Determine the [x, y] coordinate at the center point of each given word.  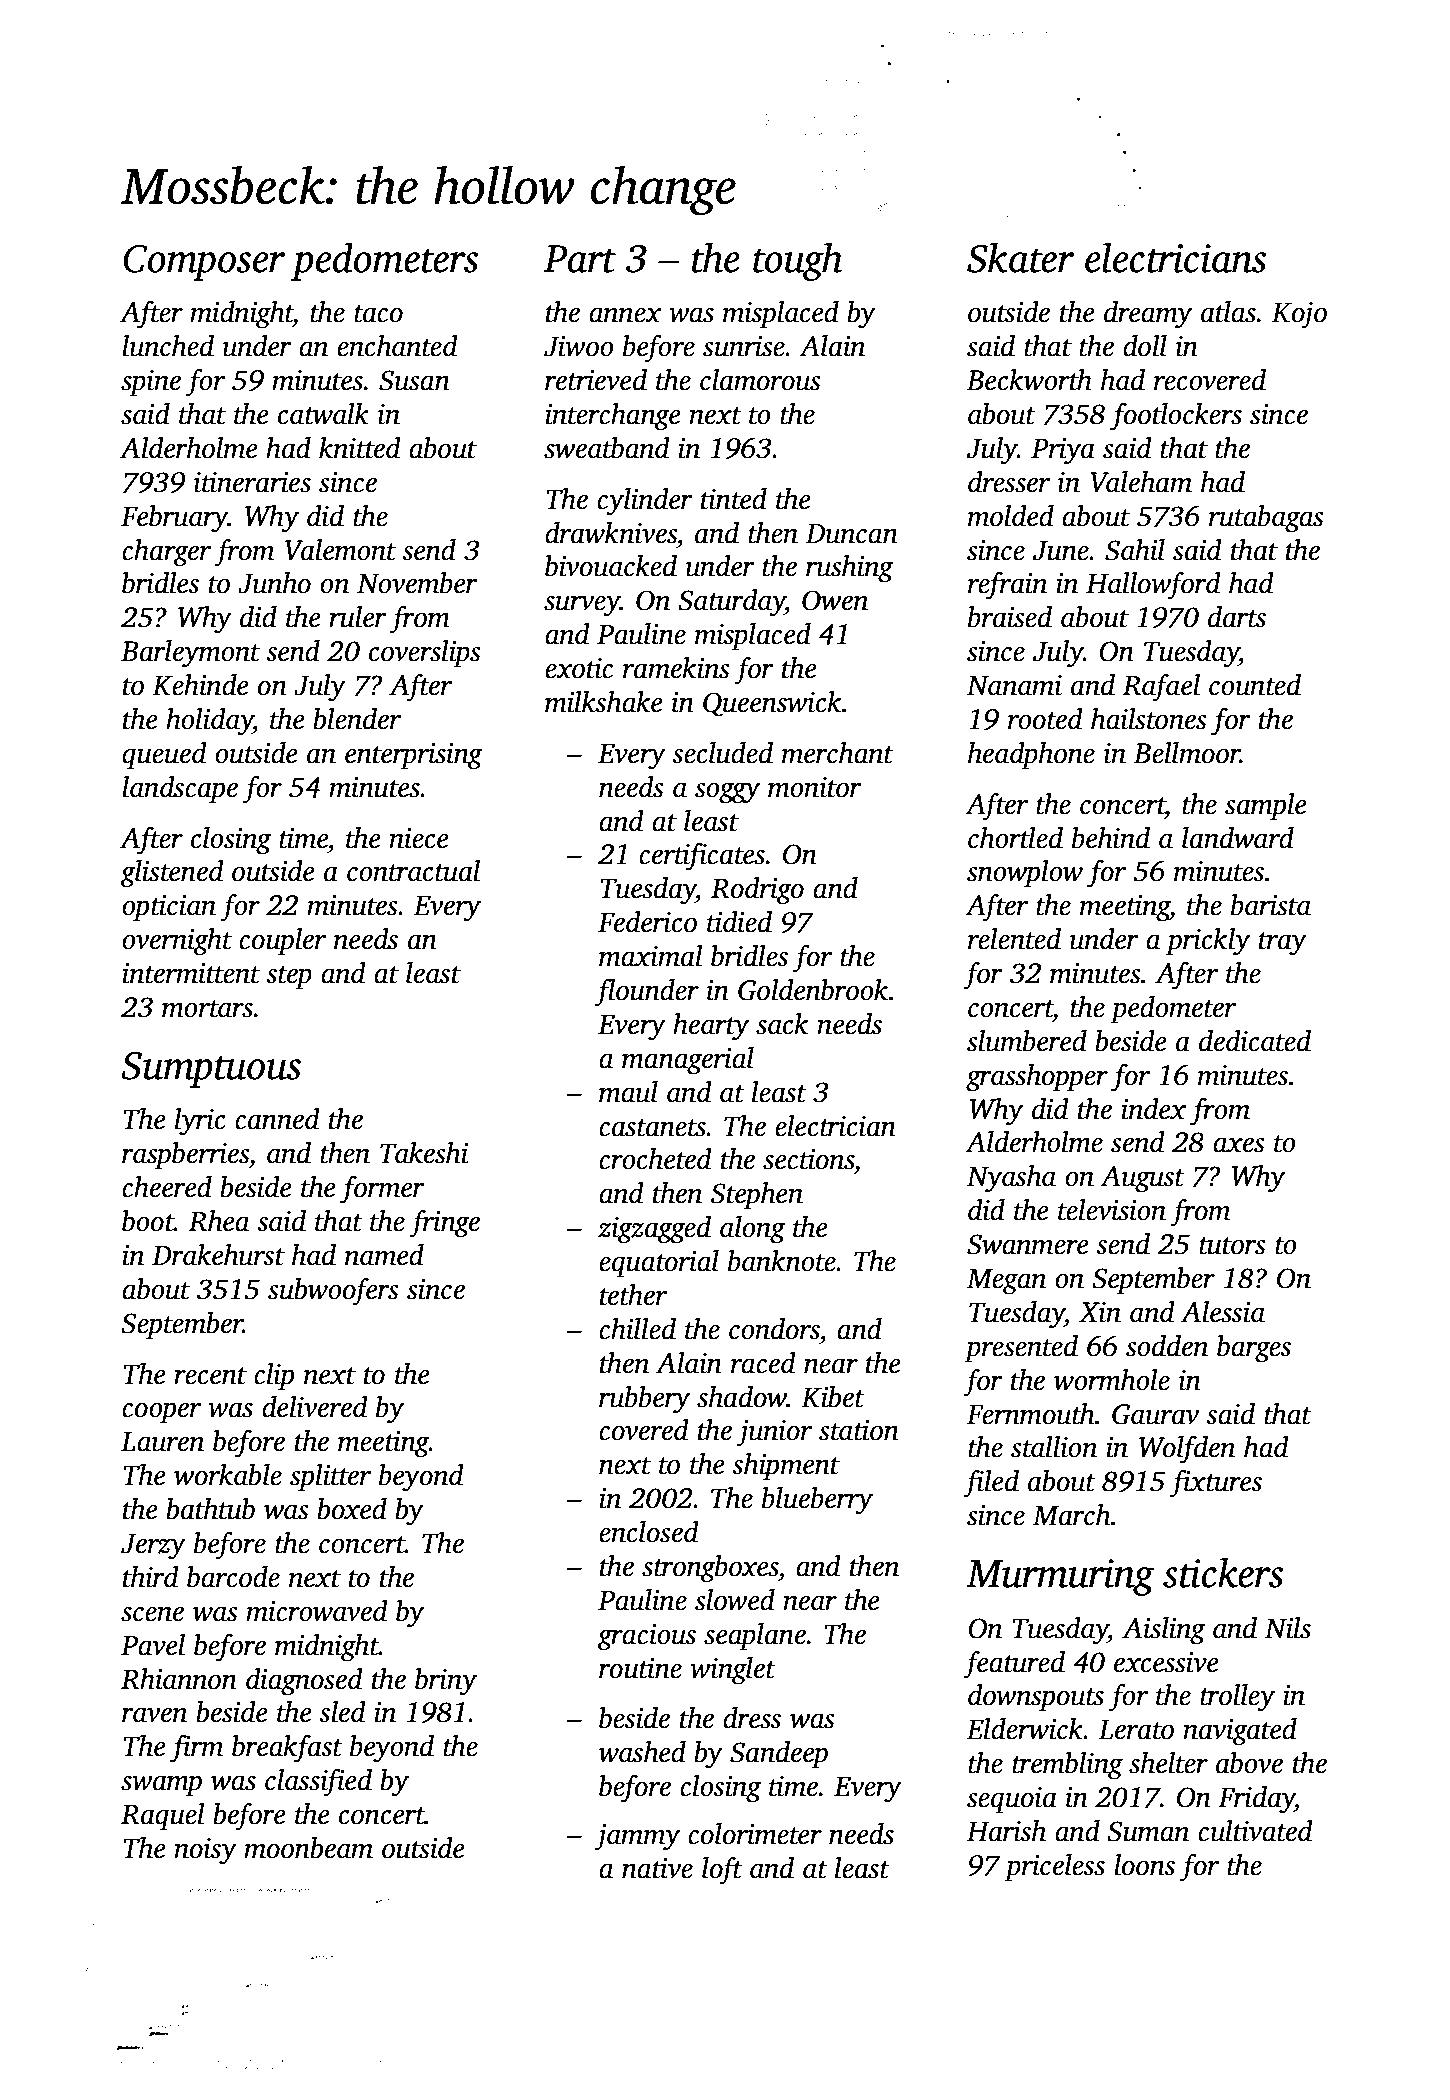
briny [446, 1682]
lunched [168, 346]
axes [1239, 1145]
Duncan [852, 534]
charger [166, 553]
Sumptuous [211, 1070]
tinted [734, 499]
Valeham [1141, 482]
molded [1011, 516]
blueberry [817, 1501]
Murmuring [1060, 1577]
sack [782, 1024]
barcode [233, 1577]
